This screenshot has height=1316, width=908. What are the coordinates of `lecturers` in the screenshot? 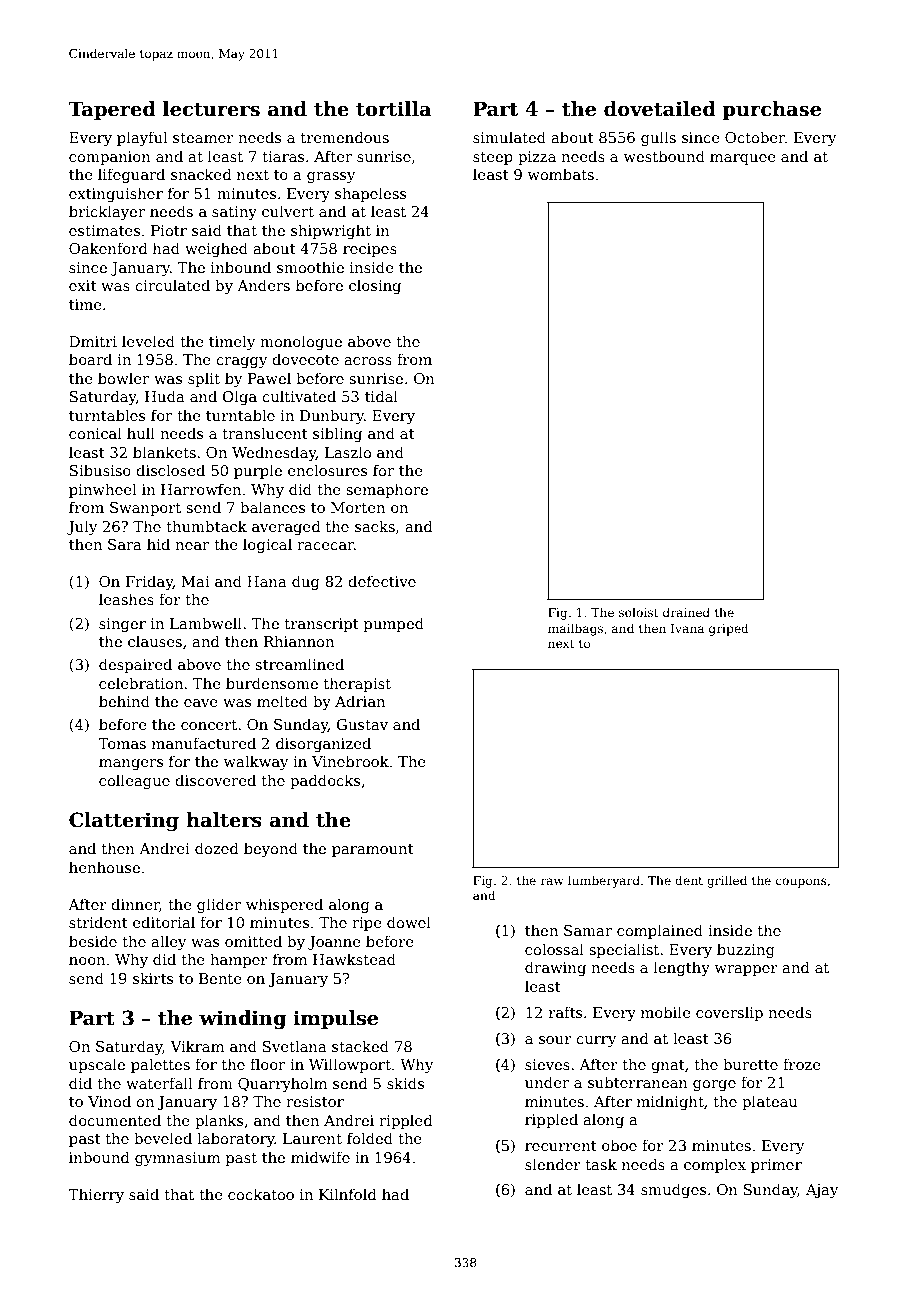 It's located at (211, 109).
